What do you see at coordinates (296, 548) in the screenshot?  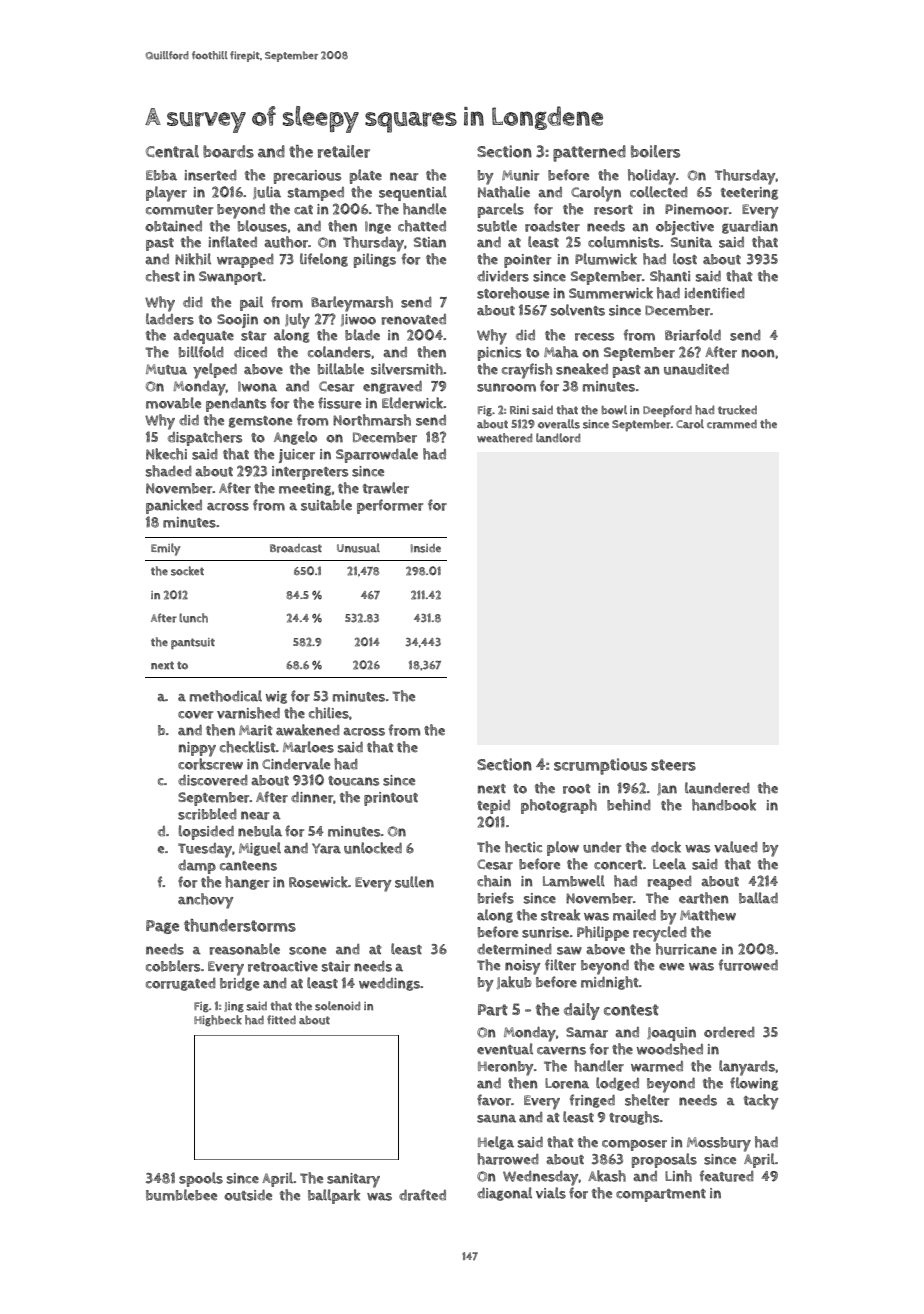 I see `Broadcast` at bounding box center [296, 548].
